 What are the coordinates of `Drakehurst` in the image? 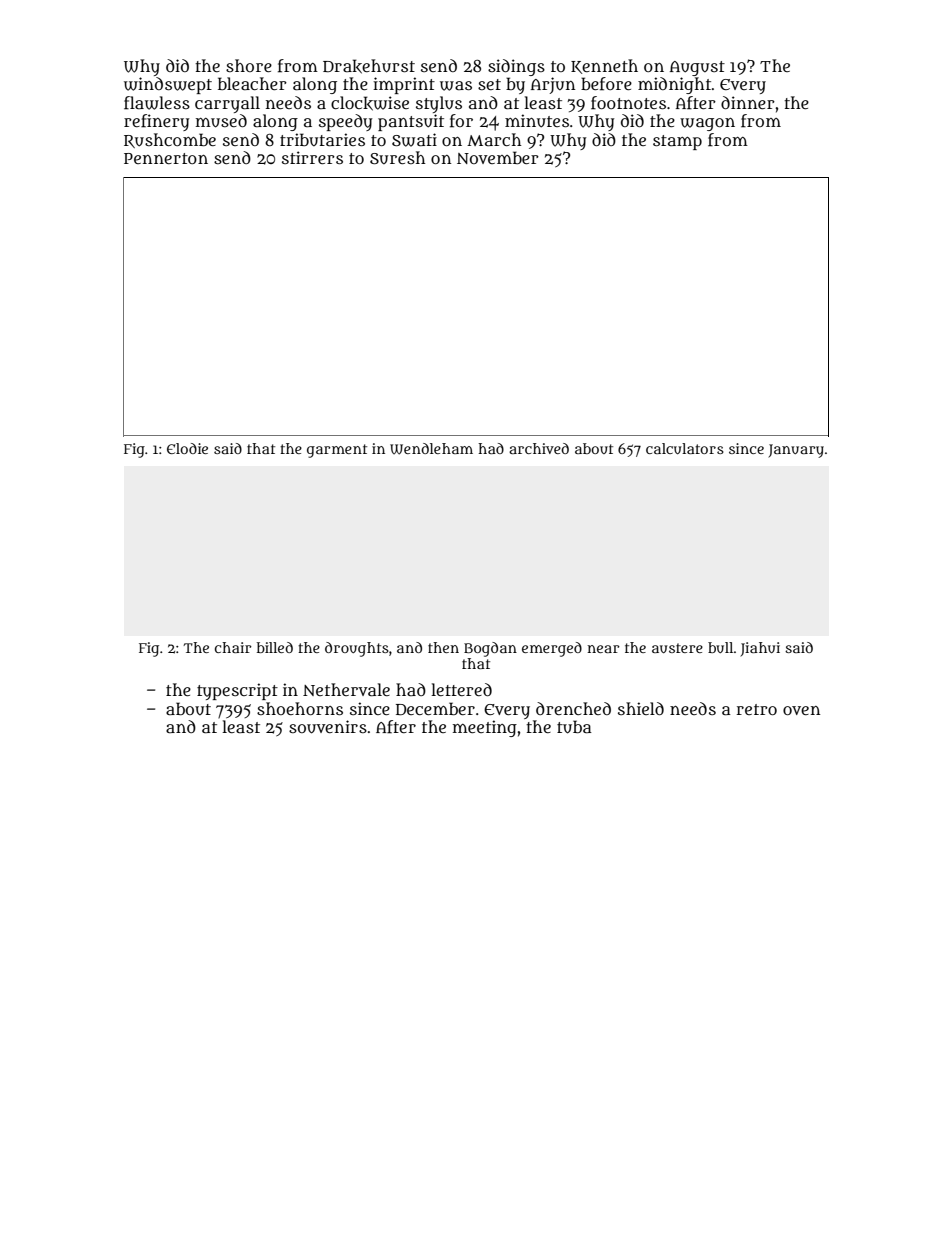 It's located at (369, 66).
